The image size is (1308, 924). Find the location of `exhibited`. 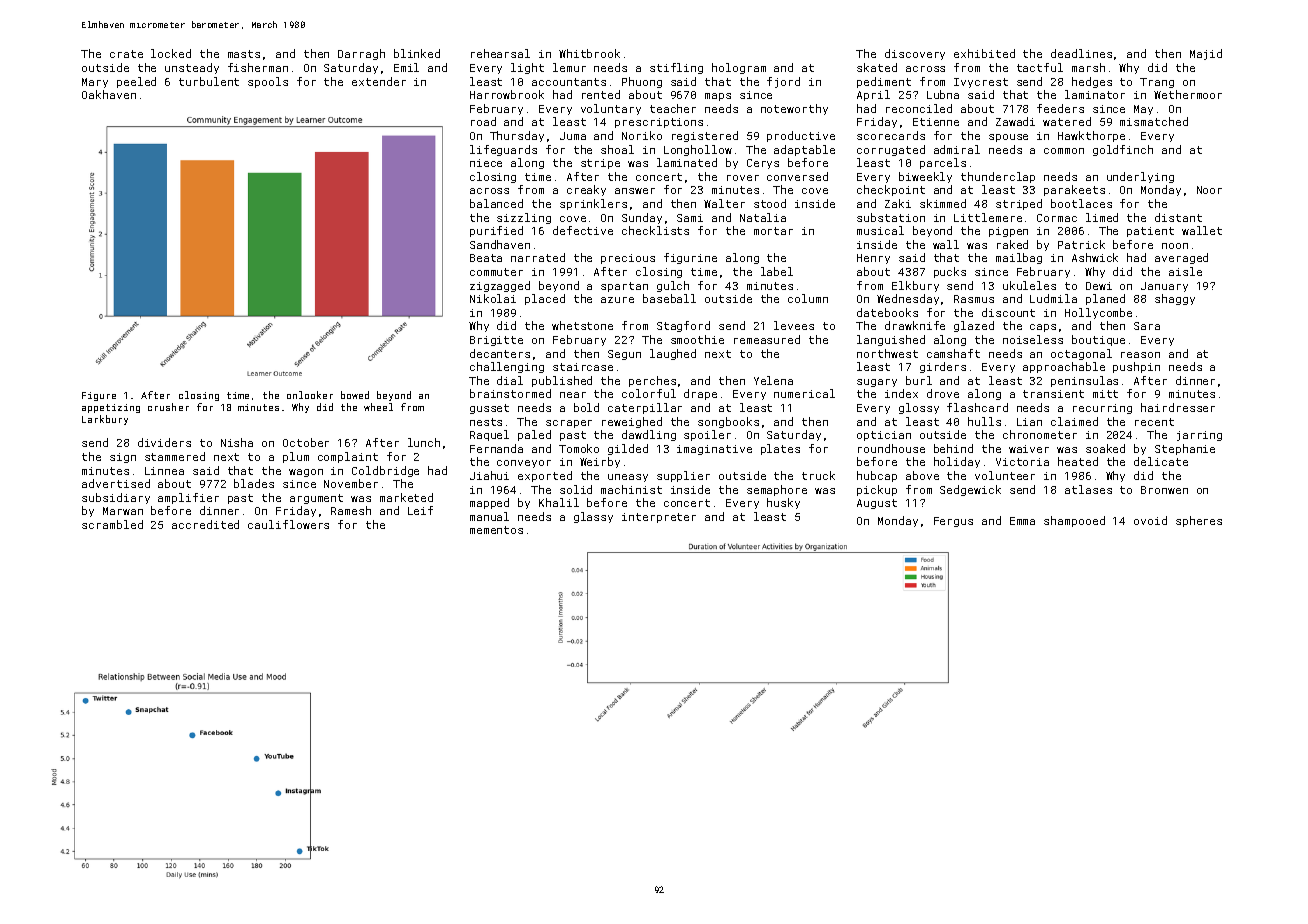

exhibited is located at coordinates (984, 53).
